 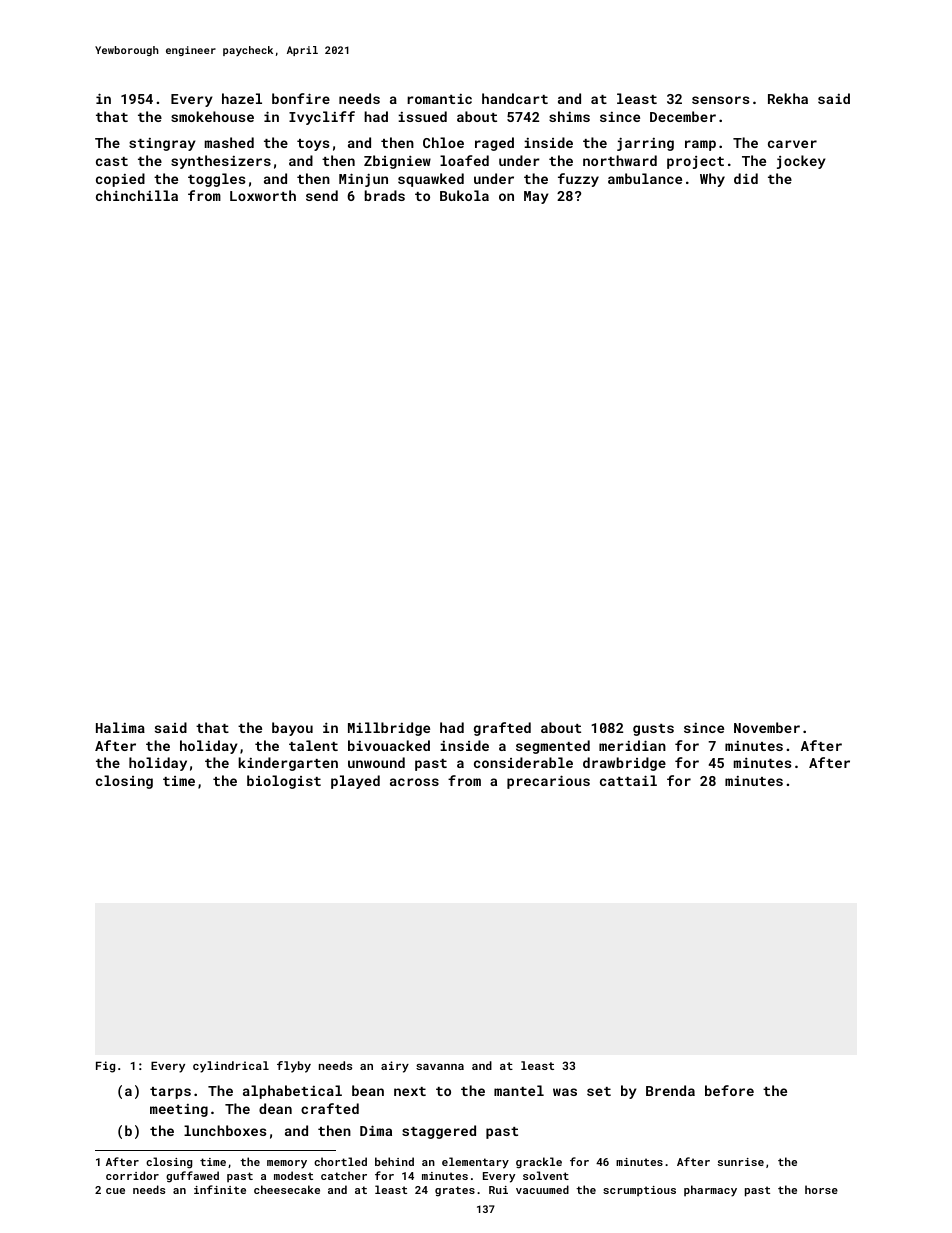 What do you see at coordinates (536, 197) in the image?
I see `May` at bounding box center [536, 197].
